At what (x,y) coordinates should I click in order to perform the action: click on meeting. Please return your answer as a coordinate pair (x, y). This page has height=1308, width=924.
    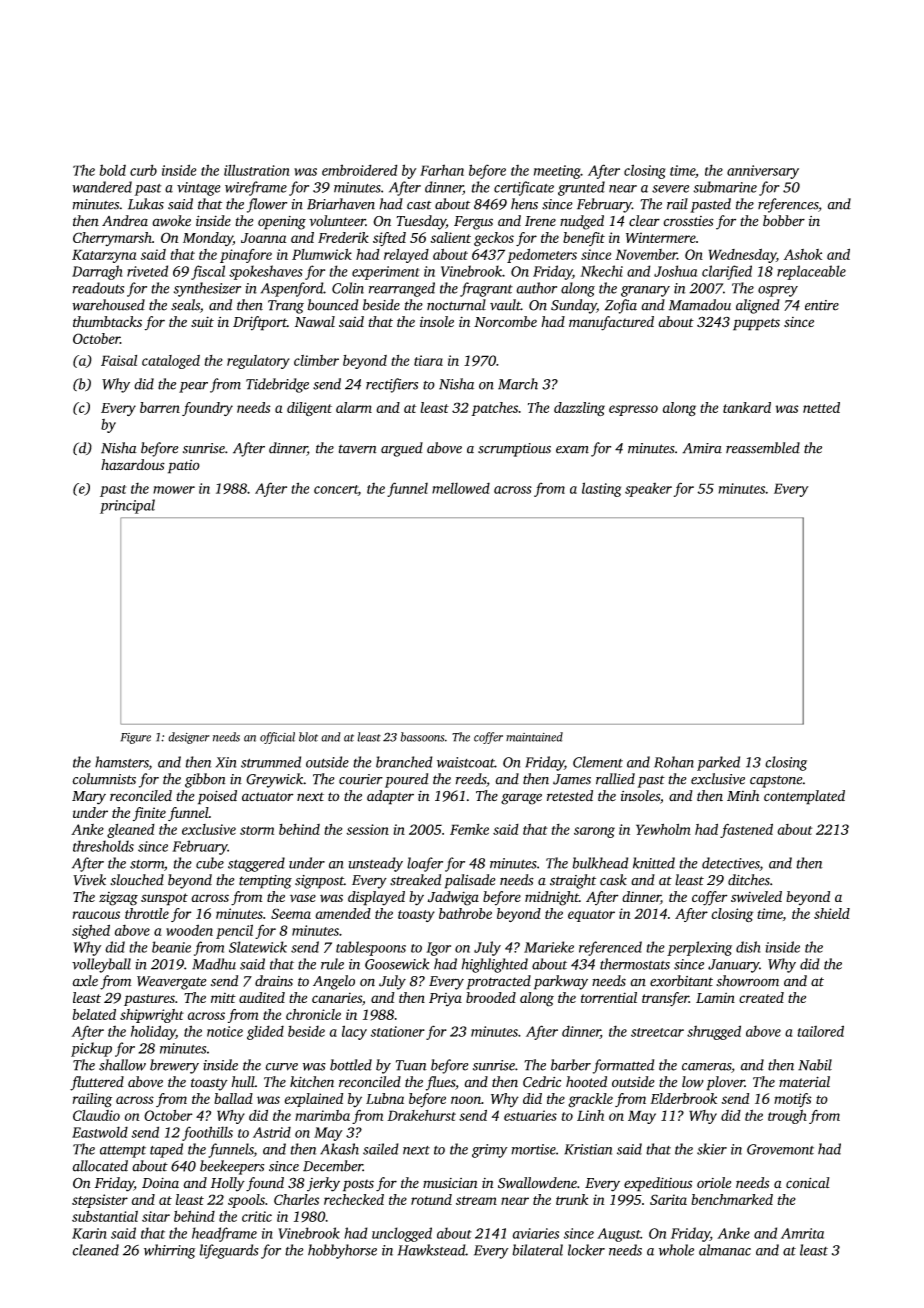
    Looking at the image, I should click on (557, 172).
